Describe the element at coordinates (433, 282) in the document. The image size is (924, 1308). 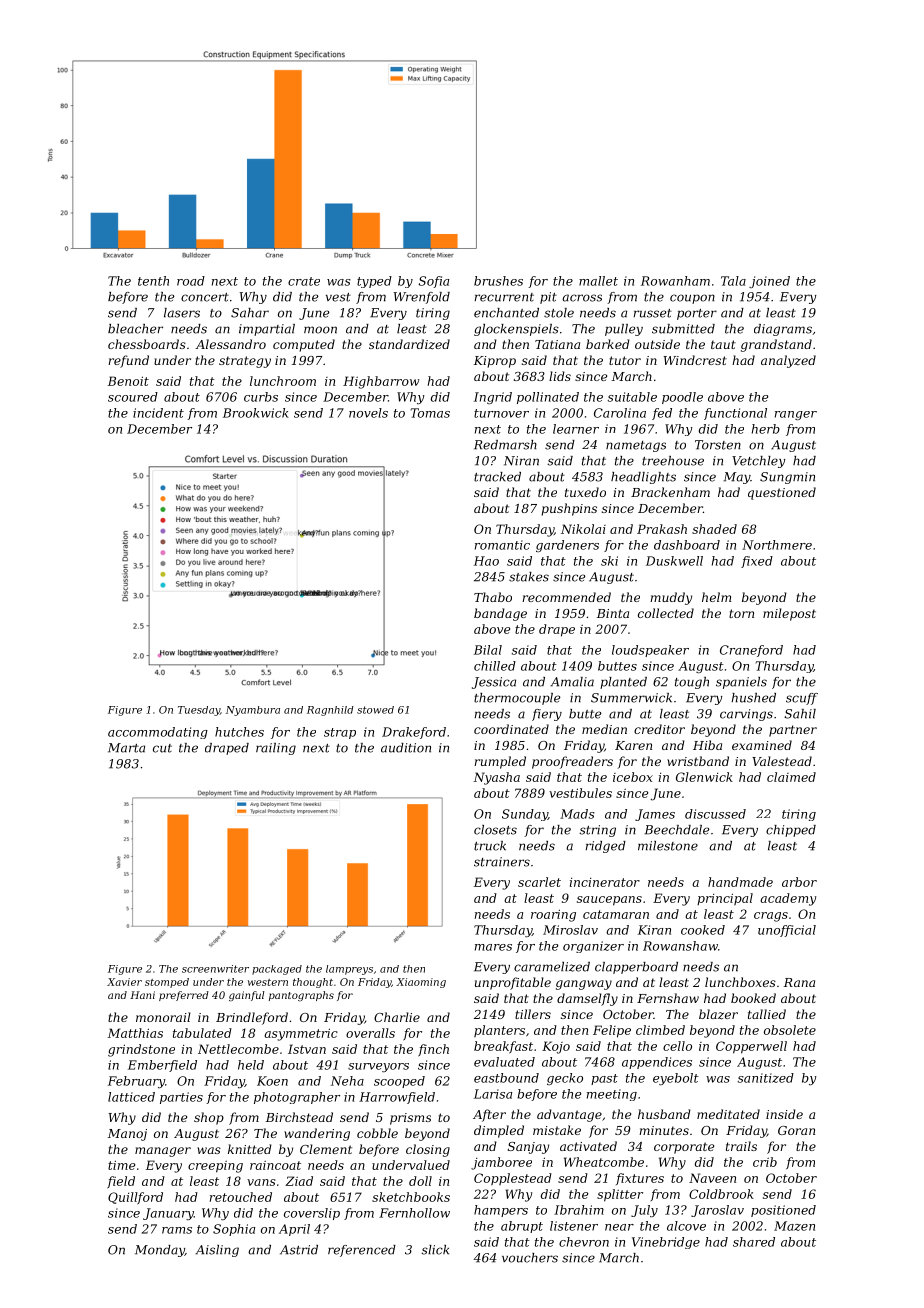
I see `Sofia` at that location.
